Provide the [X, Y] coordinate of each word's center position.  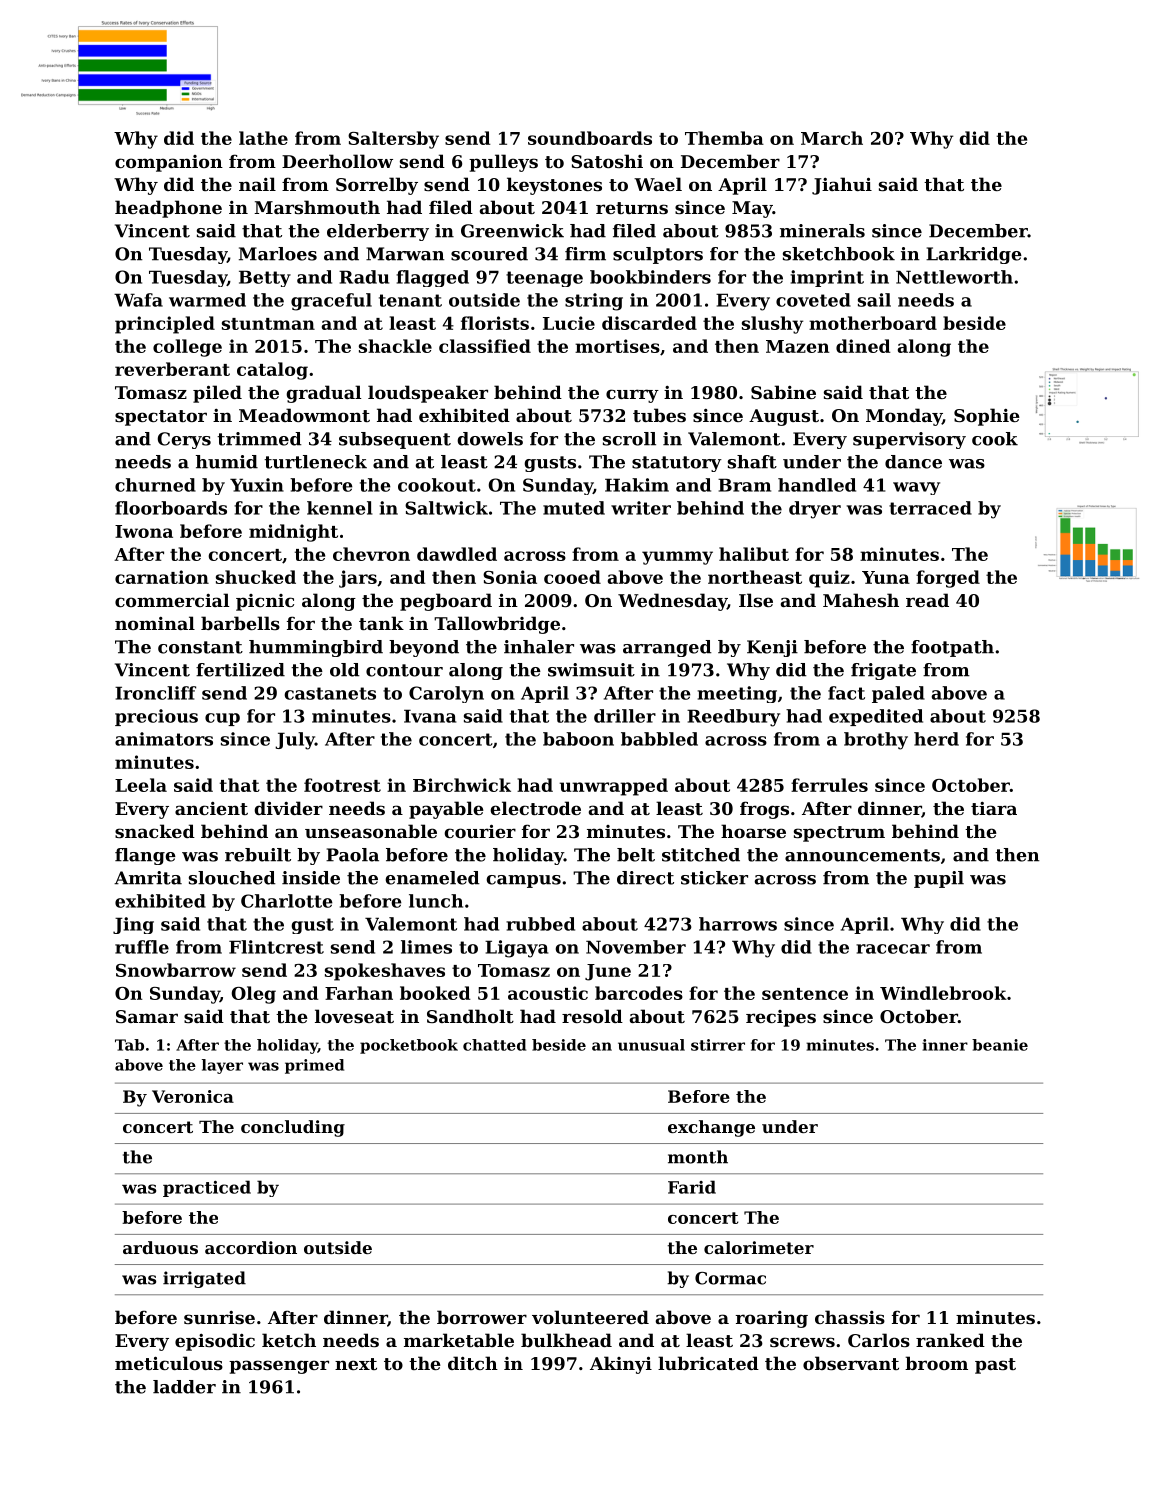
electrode [535, 808]
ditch [473, 1363]
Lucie [569, 323]
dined [863, 346]
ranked [950, 1340]
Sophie [987, 417]
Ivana [430, 716]
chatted [494, 1045]
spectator [161, 418]
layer [222, 1066]
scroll [629, 439]
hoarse [753, 831]
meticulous [169, 1363]
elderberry [378, 232]
